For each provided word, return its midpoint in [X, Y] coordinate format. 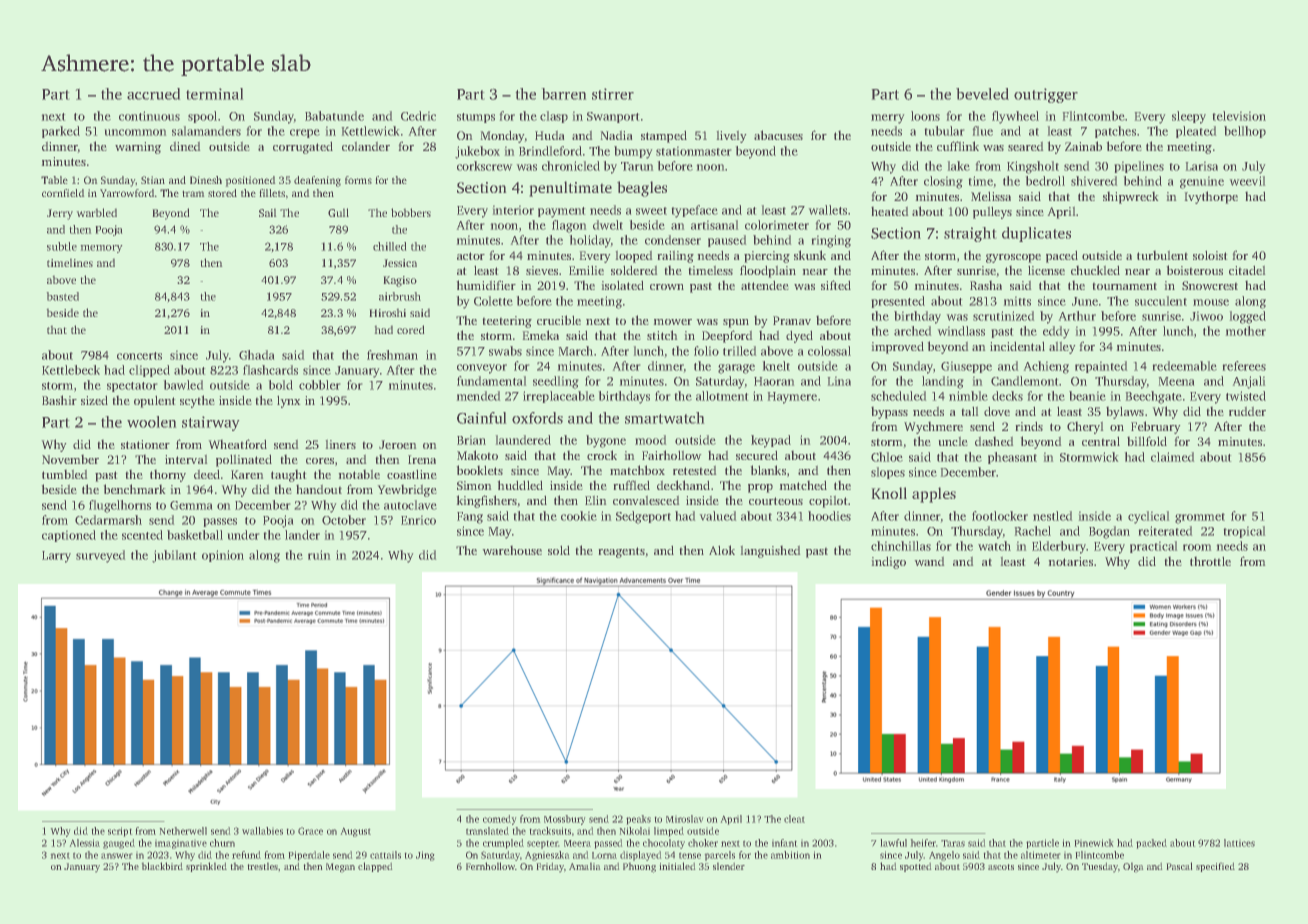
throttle [1210, 561]
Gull [338, 212]
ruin [319, 555]
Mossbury [565, 820]
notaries [1070, 561]
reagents [621, 552]
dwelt [608, 225]
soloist [1210, 255]
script [120, 832]
